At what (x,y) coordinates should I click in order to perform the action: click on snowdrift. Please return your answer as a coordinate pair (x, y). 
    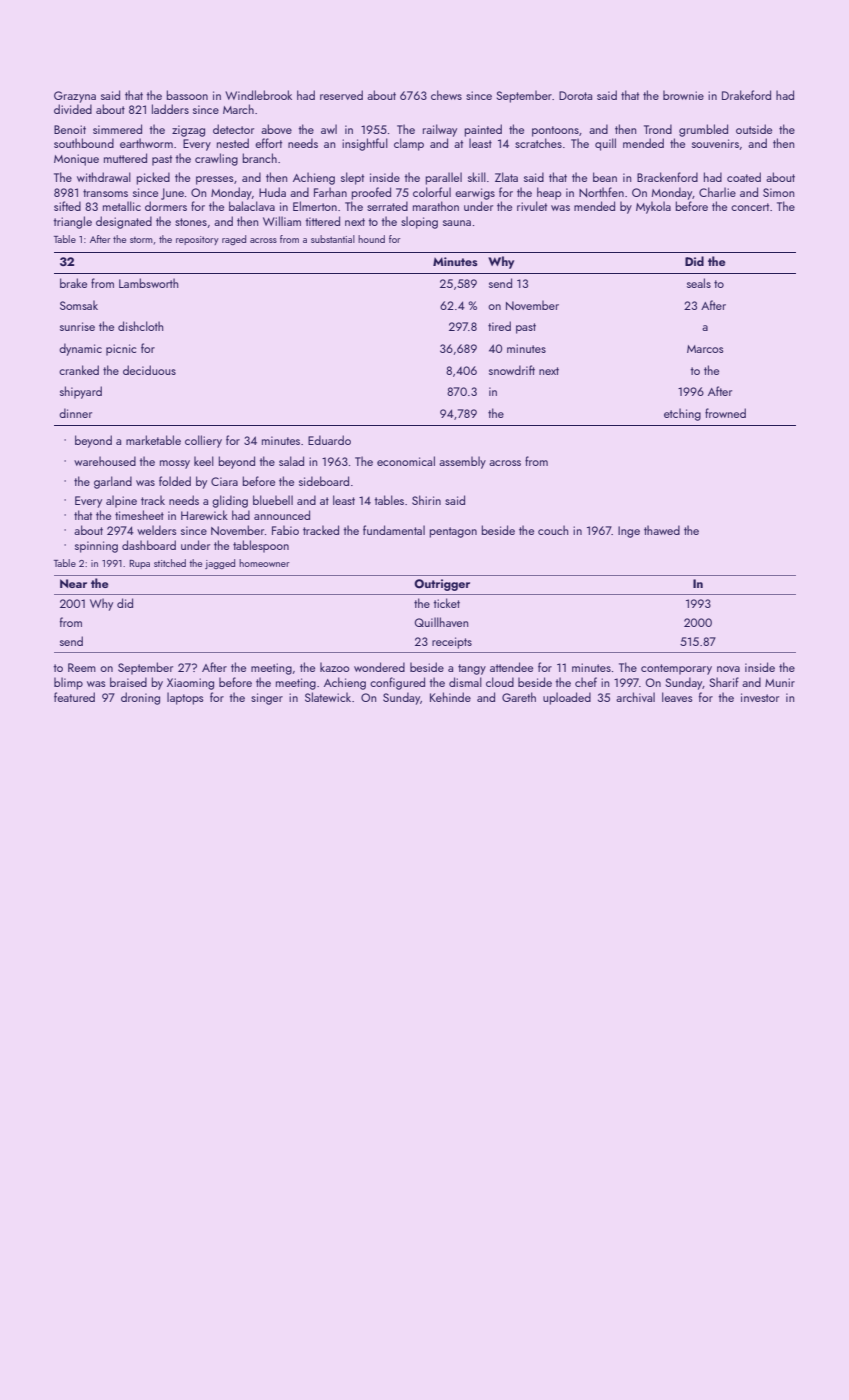
    Looking at the image, I should click on (512, 370).
